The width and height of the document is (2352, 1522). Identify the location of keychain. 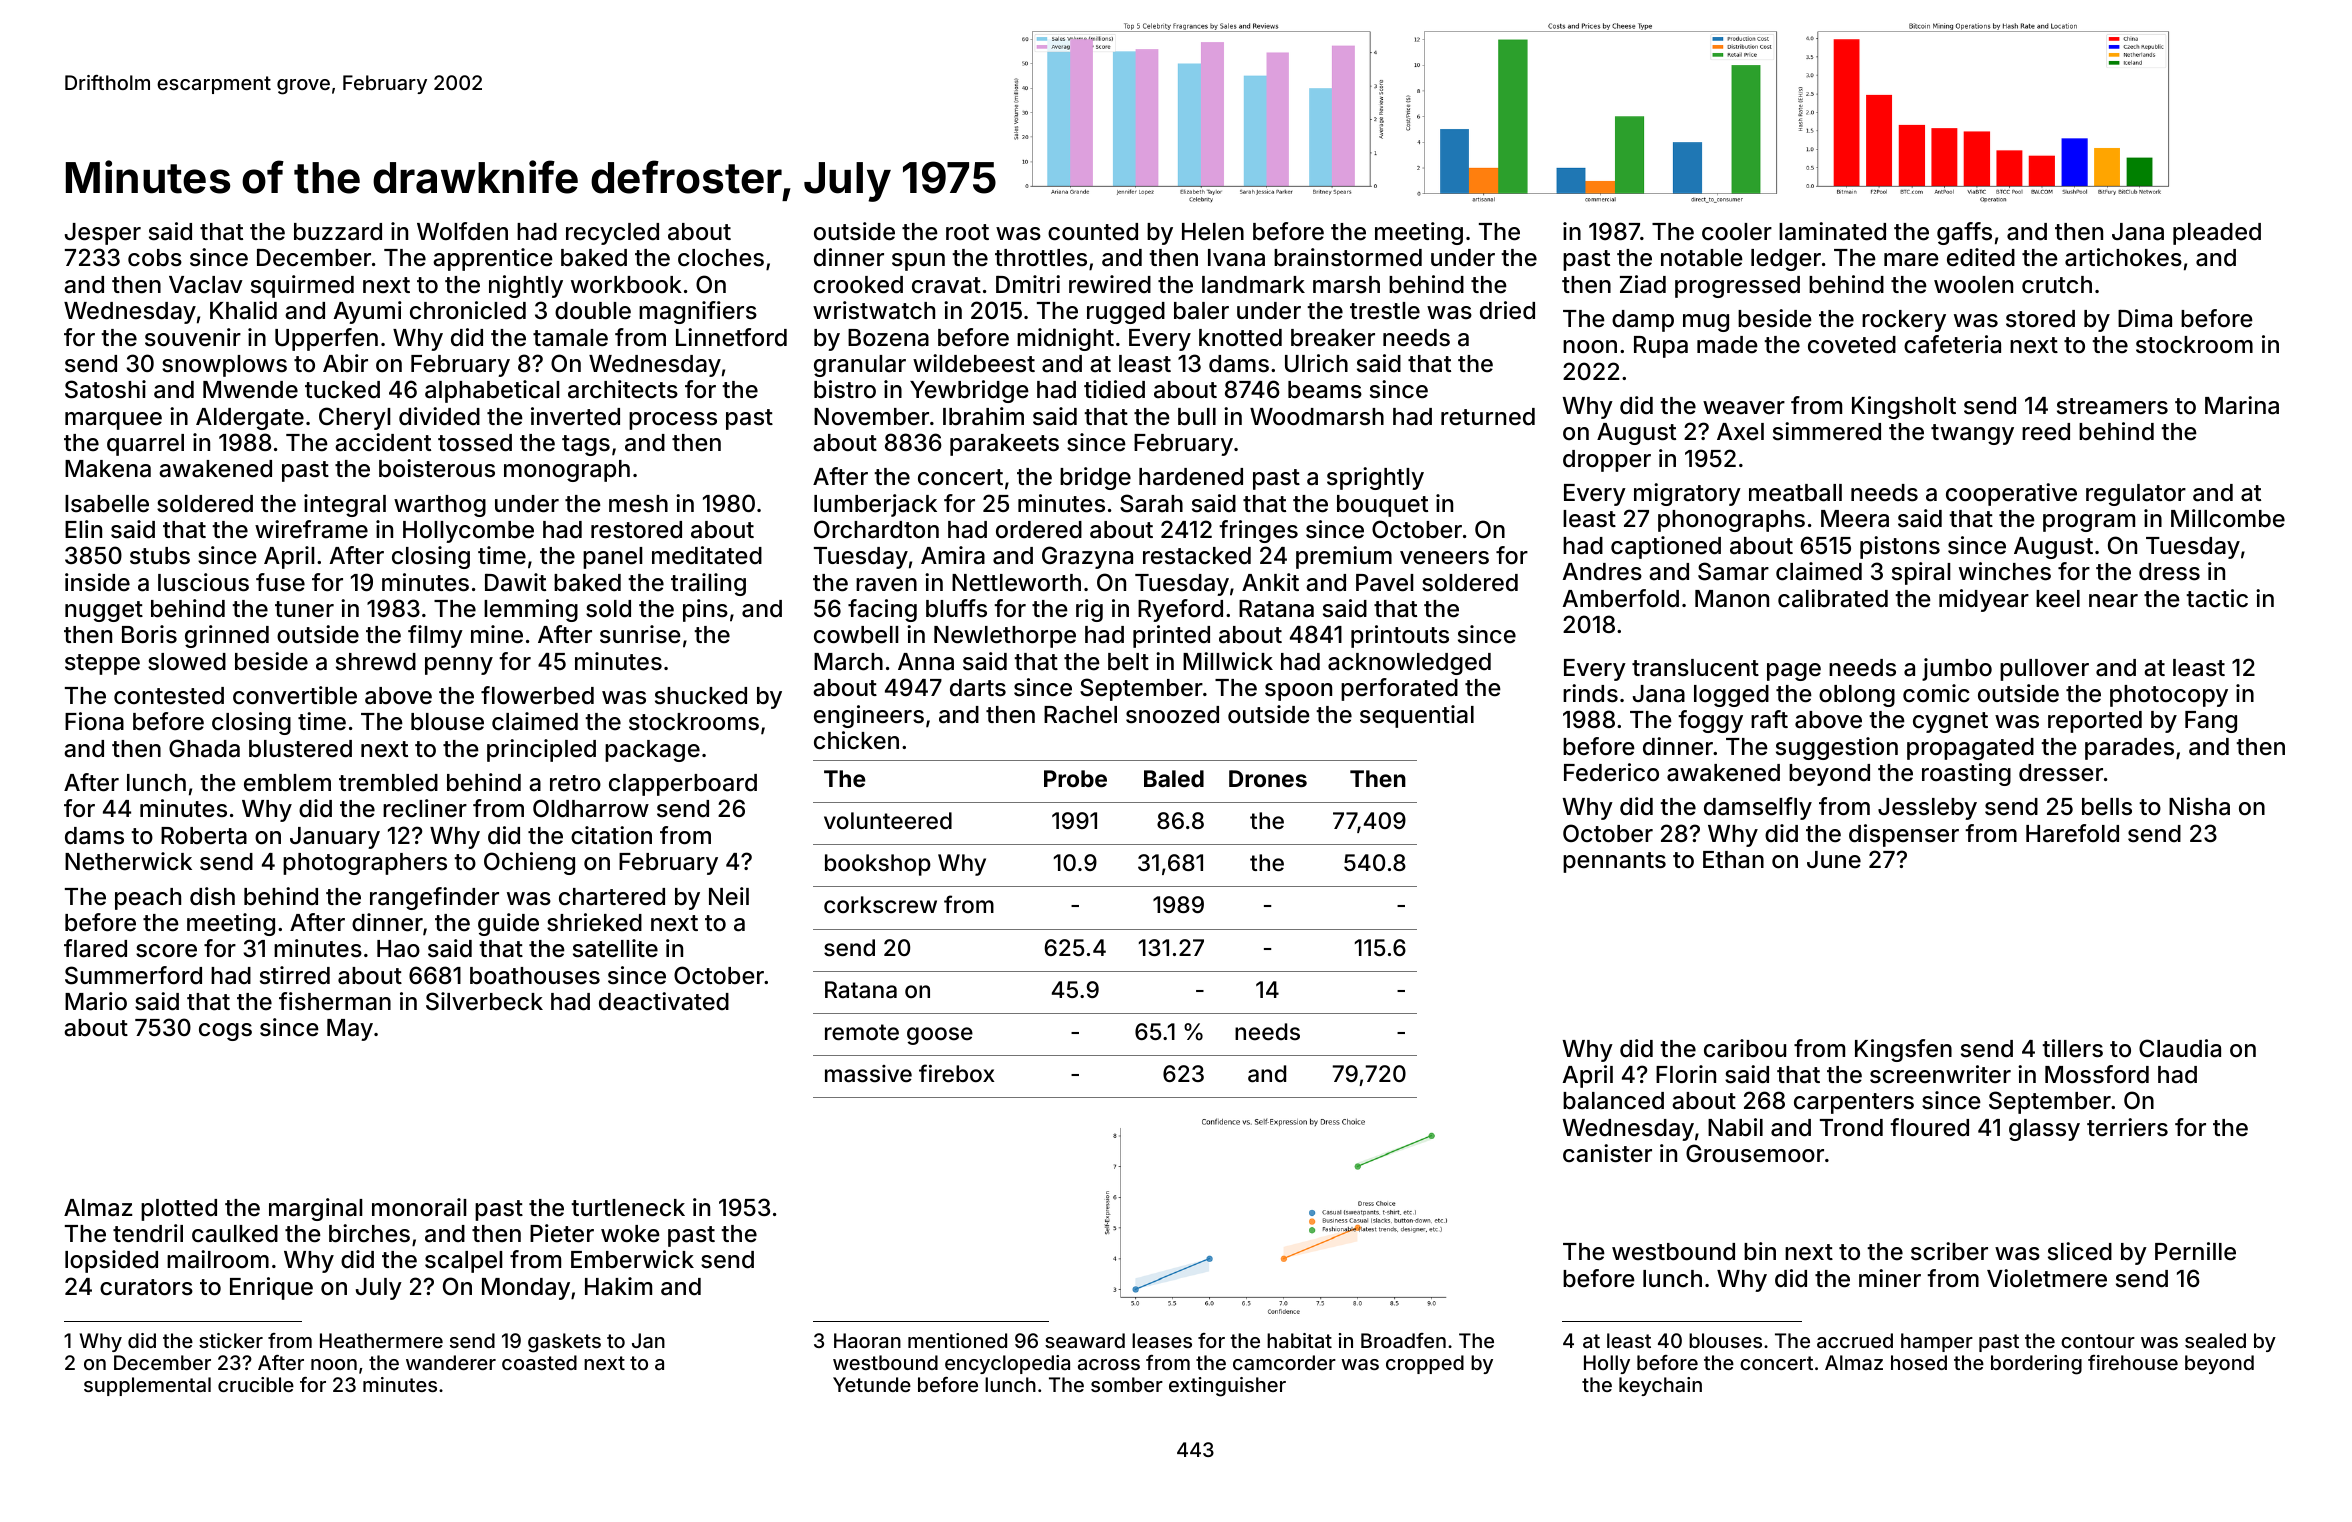
(1660, 1386).
